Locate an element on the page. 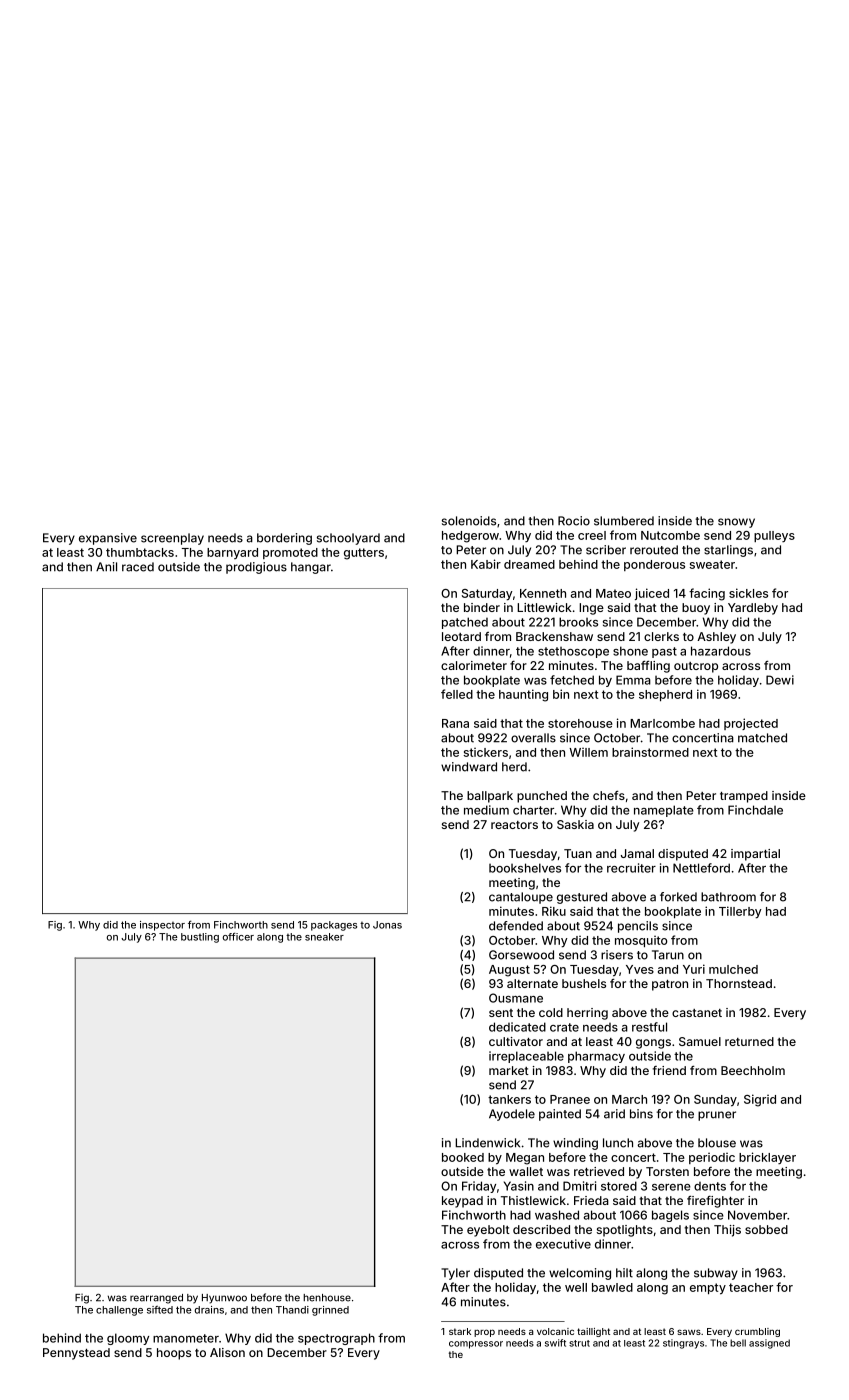  inspector is located at coordinates (162, 926).
